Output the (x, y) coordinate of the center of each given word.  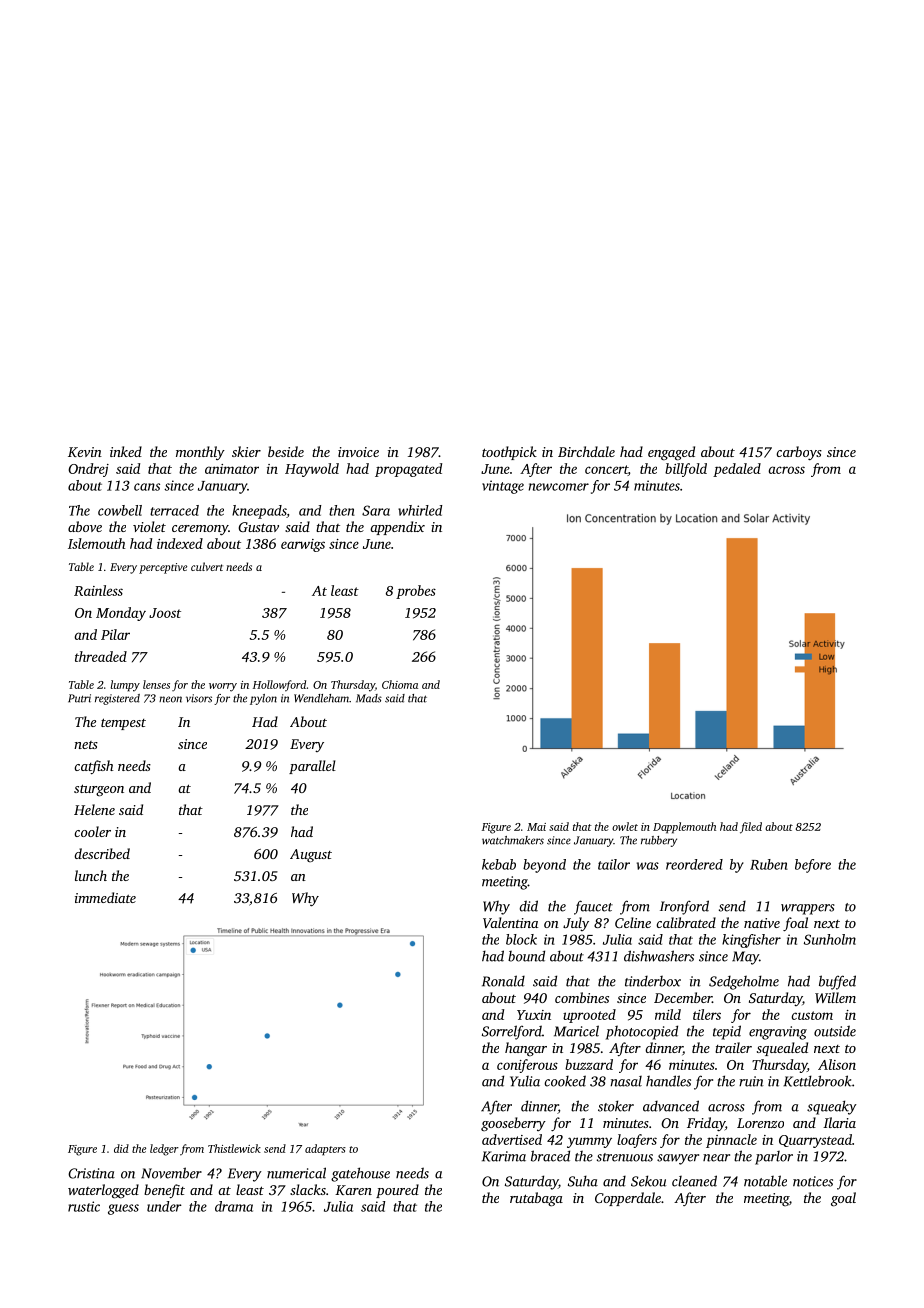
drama (234, 1206)
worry (223, 687)
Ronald (503, 981)
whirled (420, 510)
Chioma (400, 684)
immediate (105, 897)
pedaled (737, 470)
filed (751, 828)
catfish (94, 767)
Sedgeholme (744, 982)
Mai (536, 827)
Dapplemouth (684, 828)
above (85, 526)
